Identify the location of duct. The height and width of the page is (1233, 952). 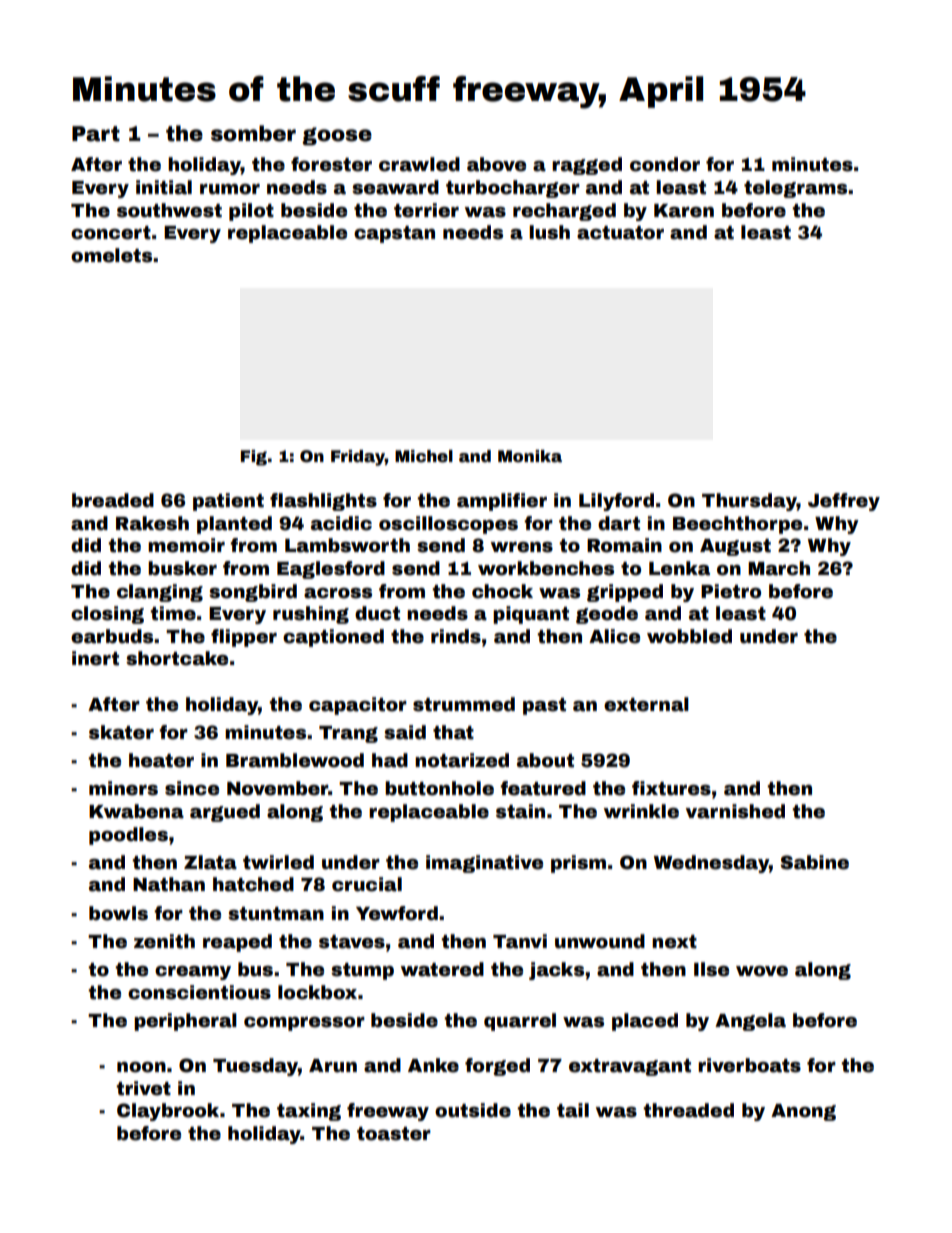
(377, 613).
